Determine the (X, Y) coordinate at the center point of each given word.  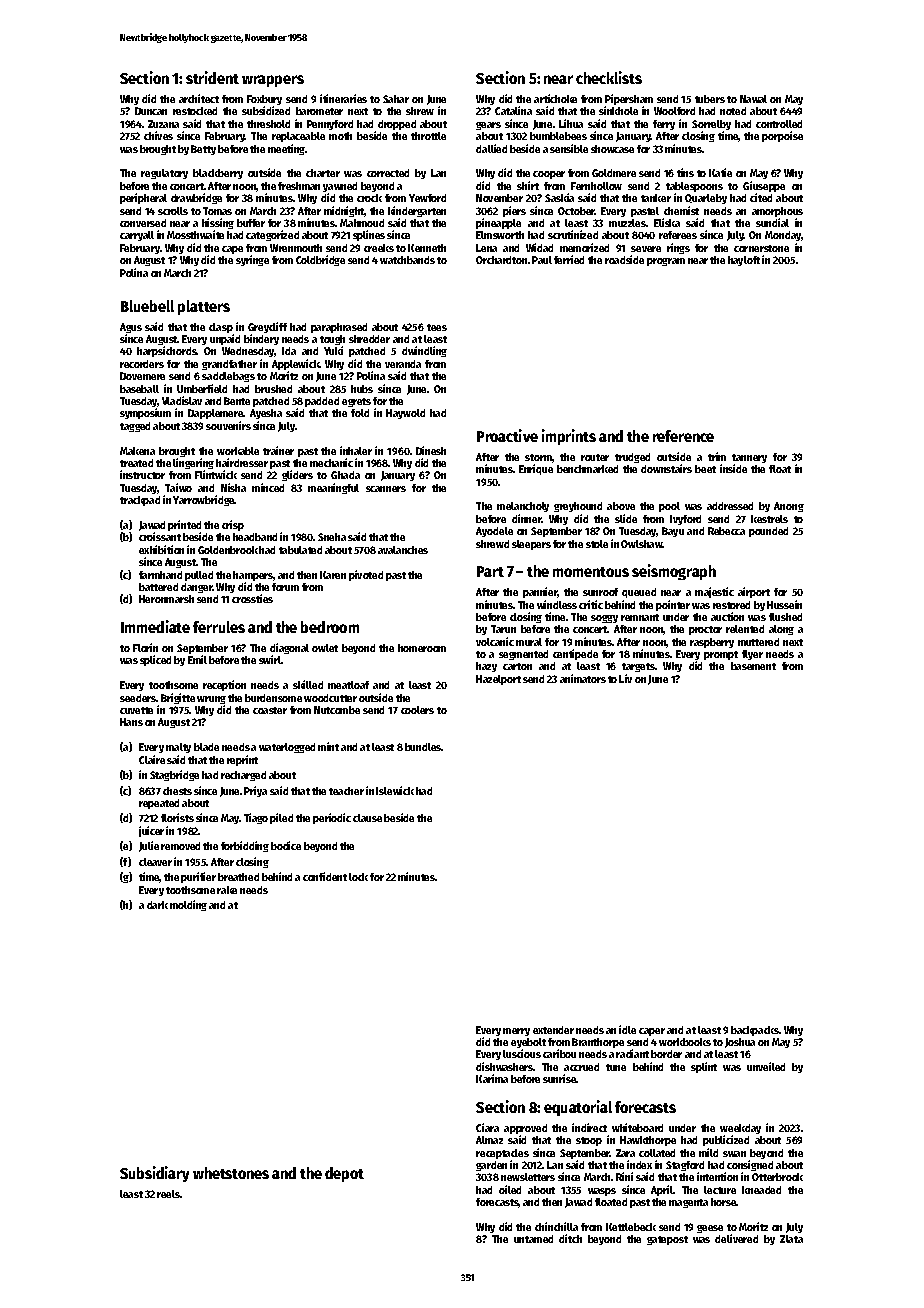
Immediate (155, 626)
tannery (749, 458)
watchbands (407, 260)
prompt (721, 655)
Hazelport (498, 680)
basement (753, 666)
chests (177, 791)
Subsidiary (154, 1174)
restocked (195, 111)
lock (358, 877)
